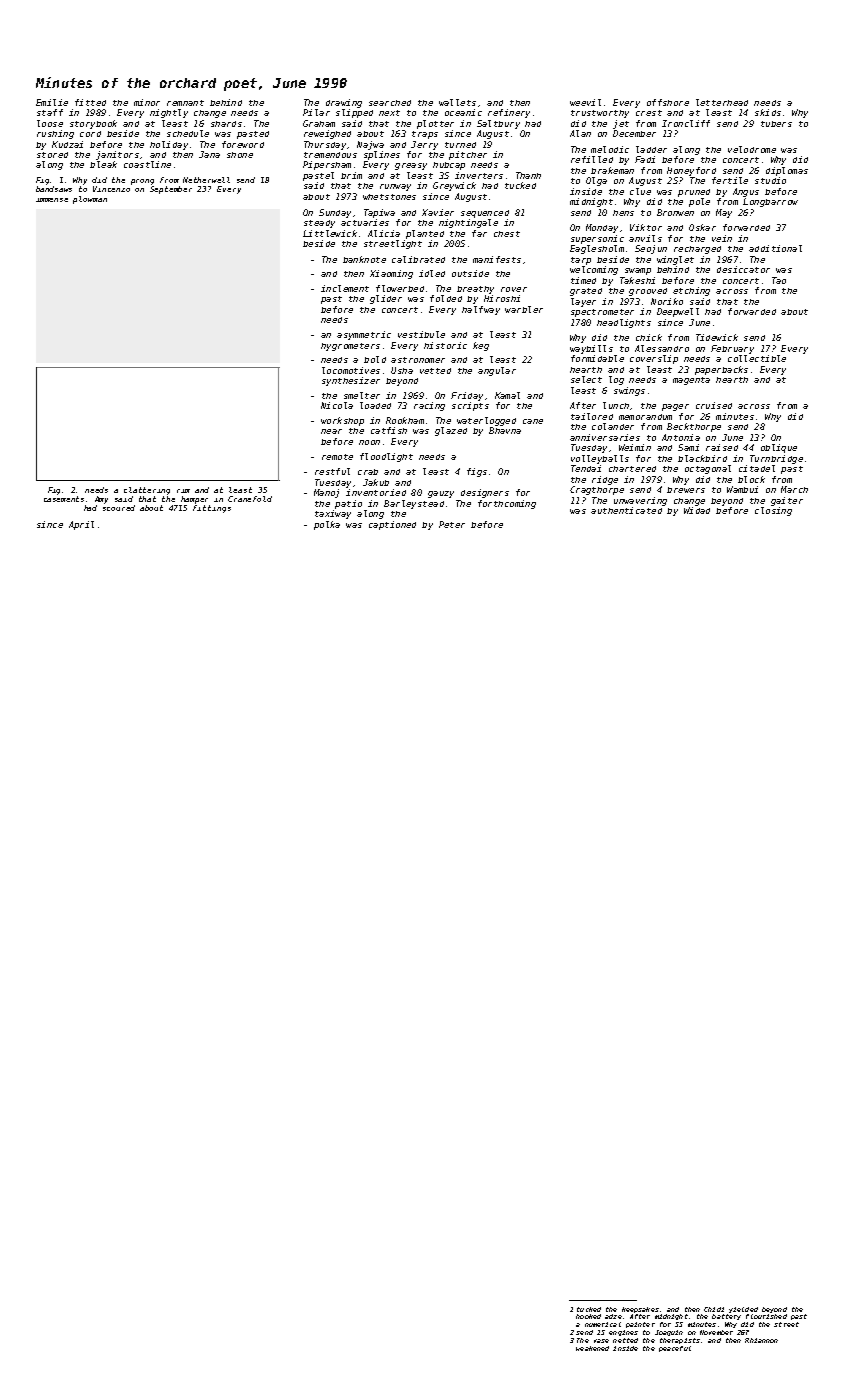 The width and height of the screenshot is (849, 1400). Describe the element at coordinates (588, 1316) in the screenshot. I see `hooked` at that location.
